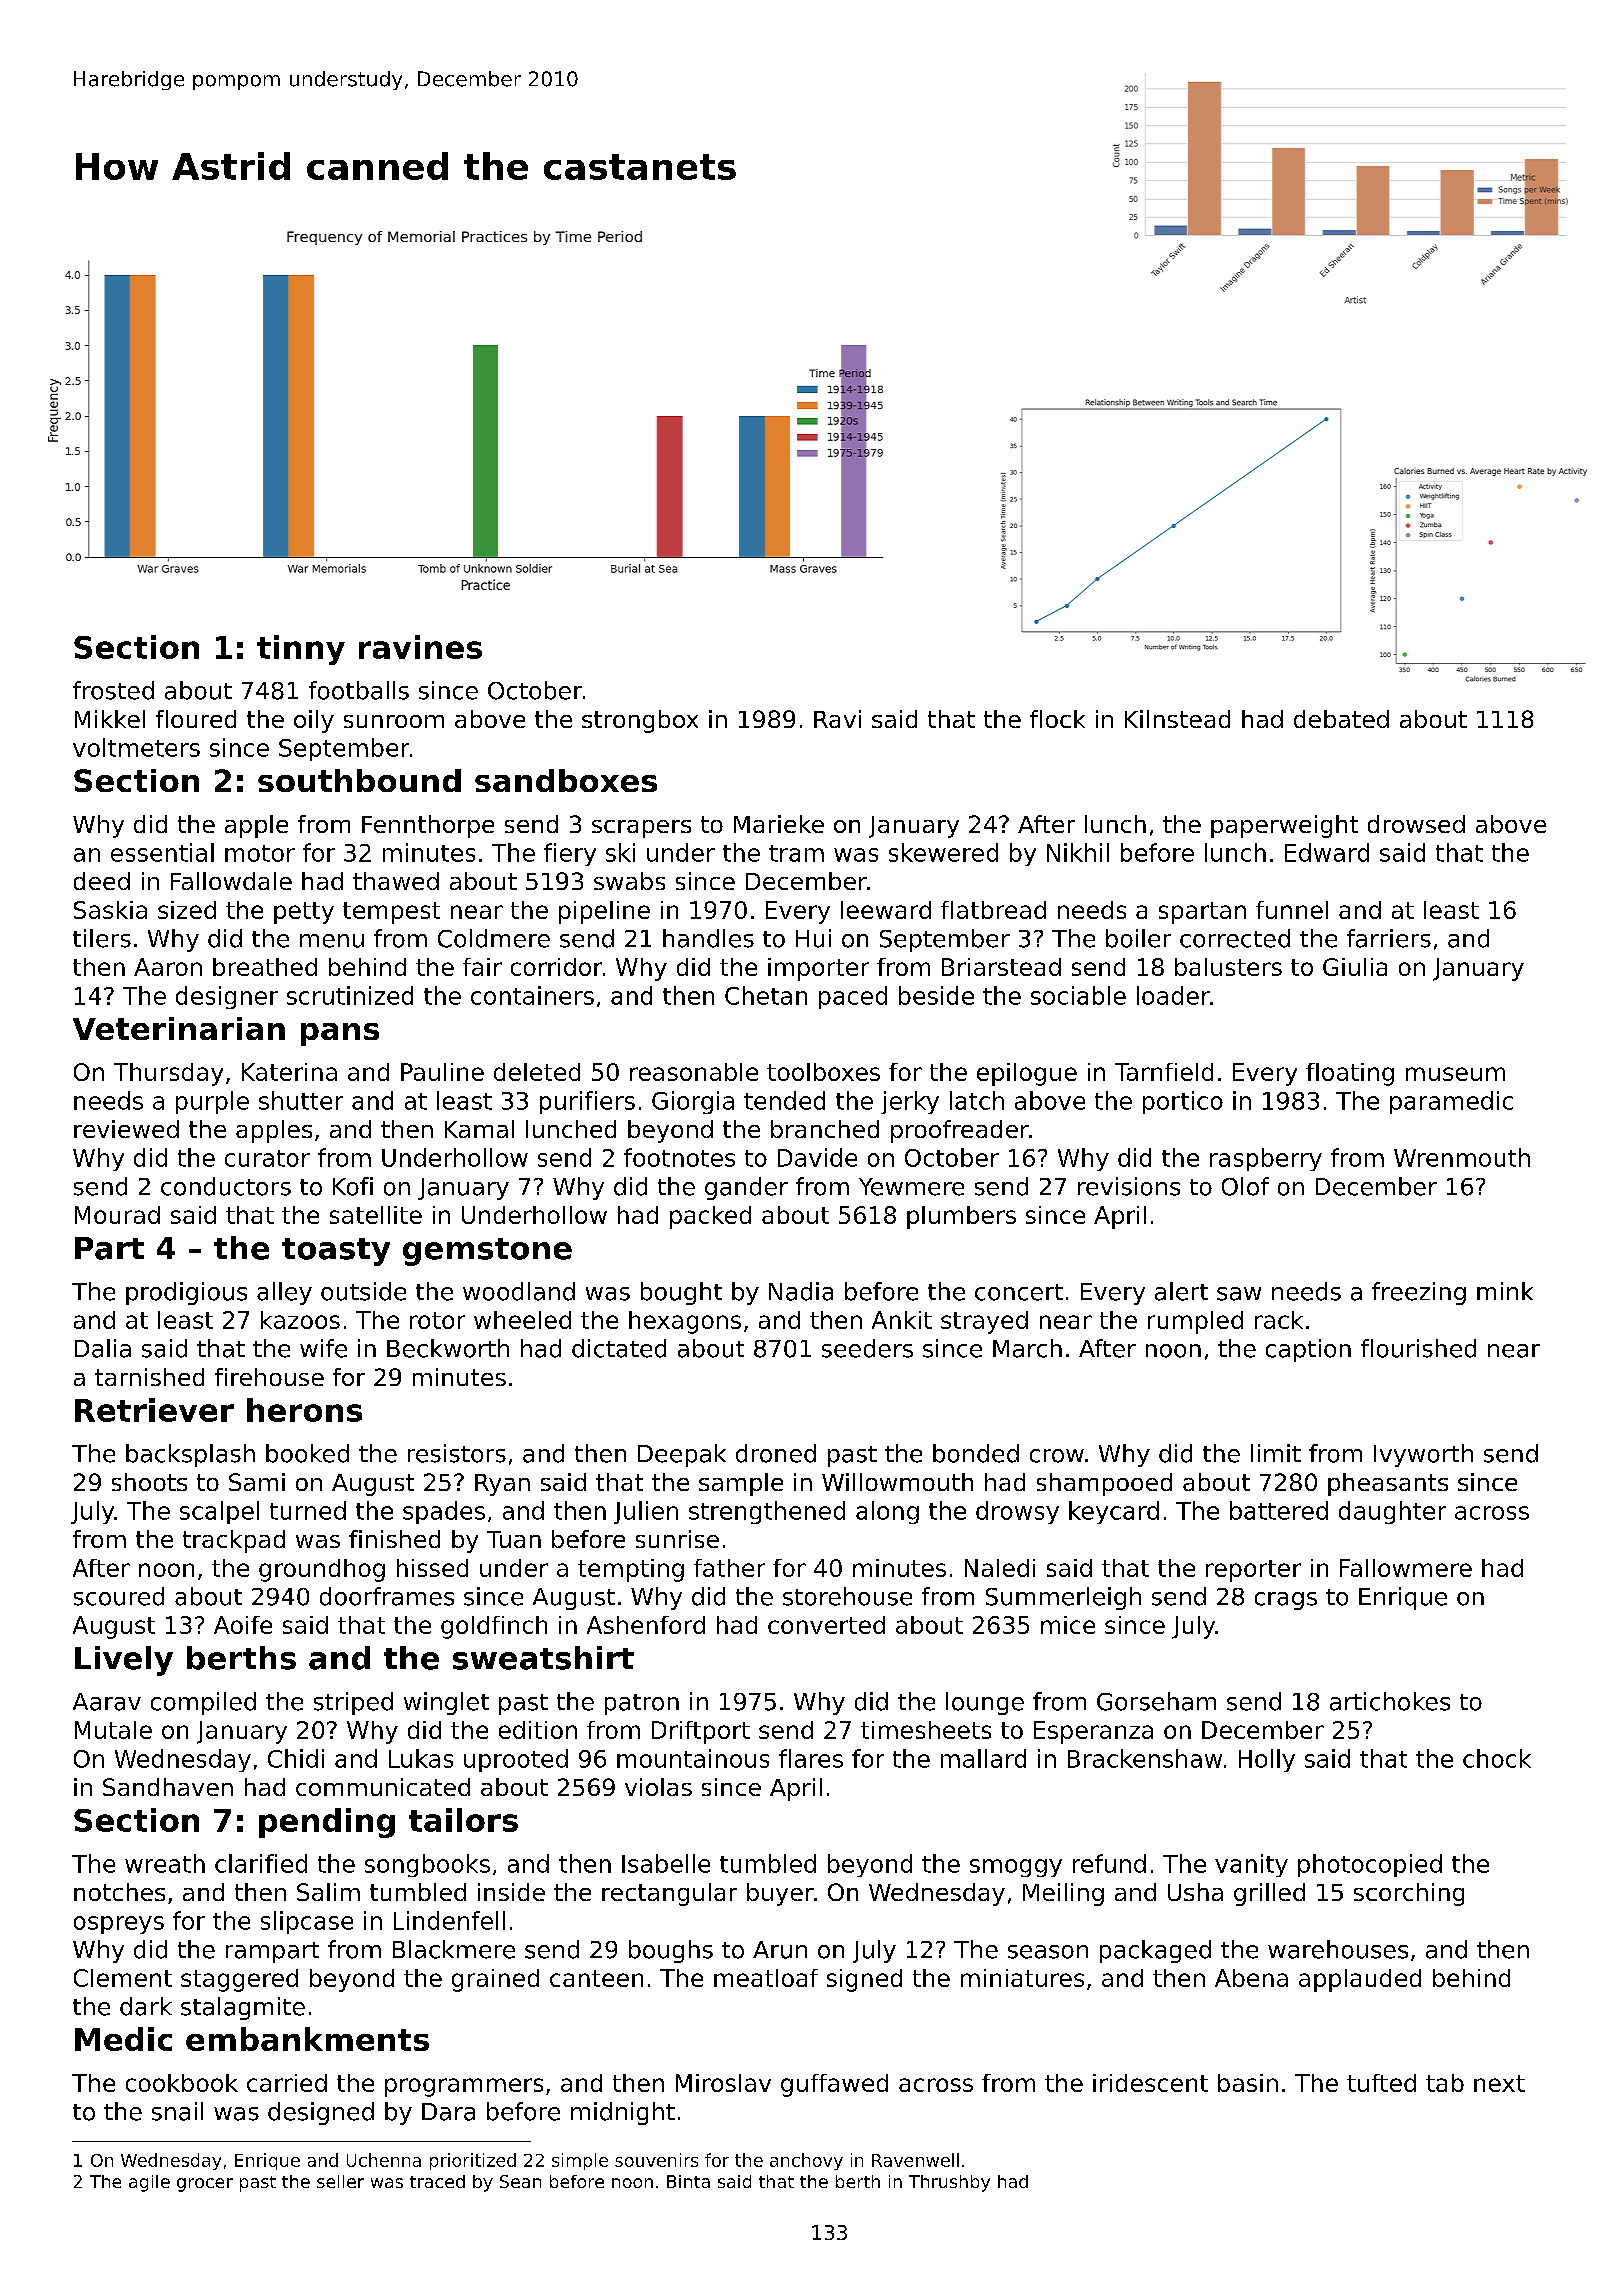 The image size is (1620, 2292). I want to click on debated, so click(1341, 719).
